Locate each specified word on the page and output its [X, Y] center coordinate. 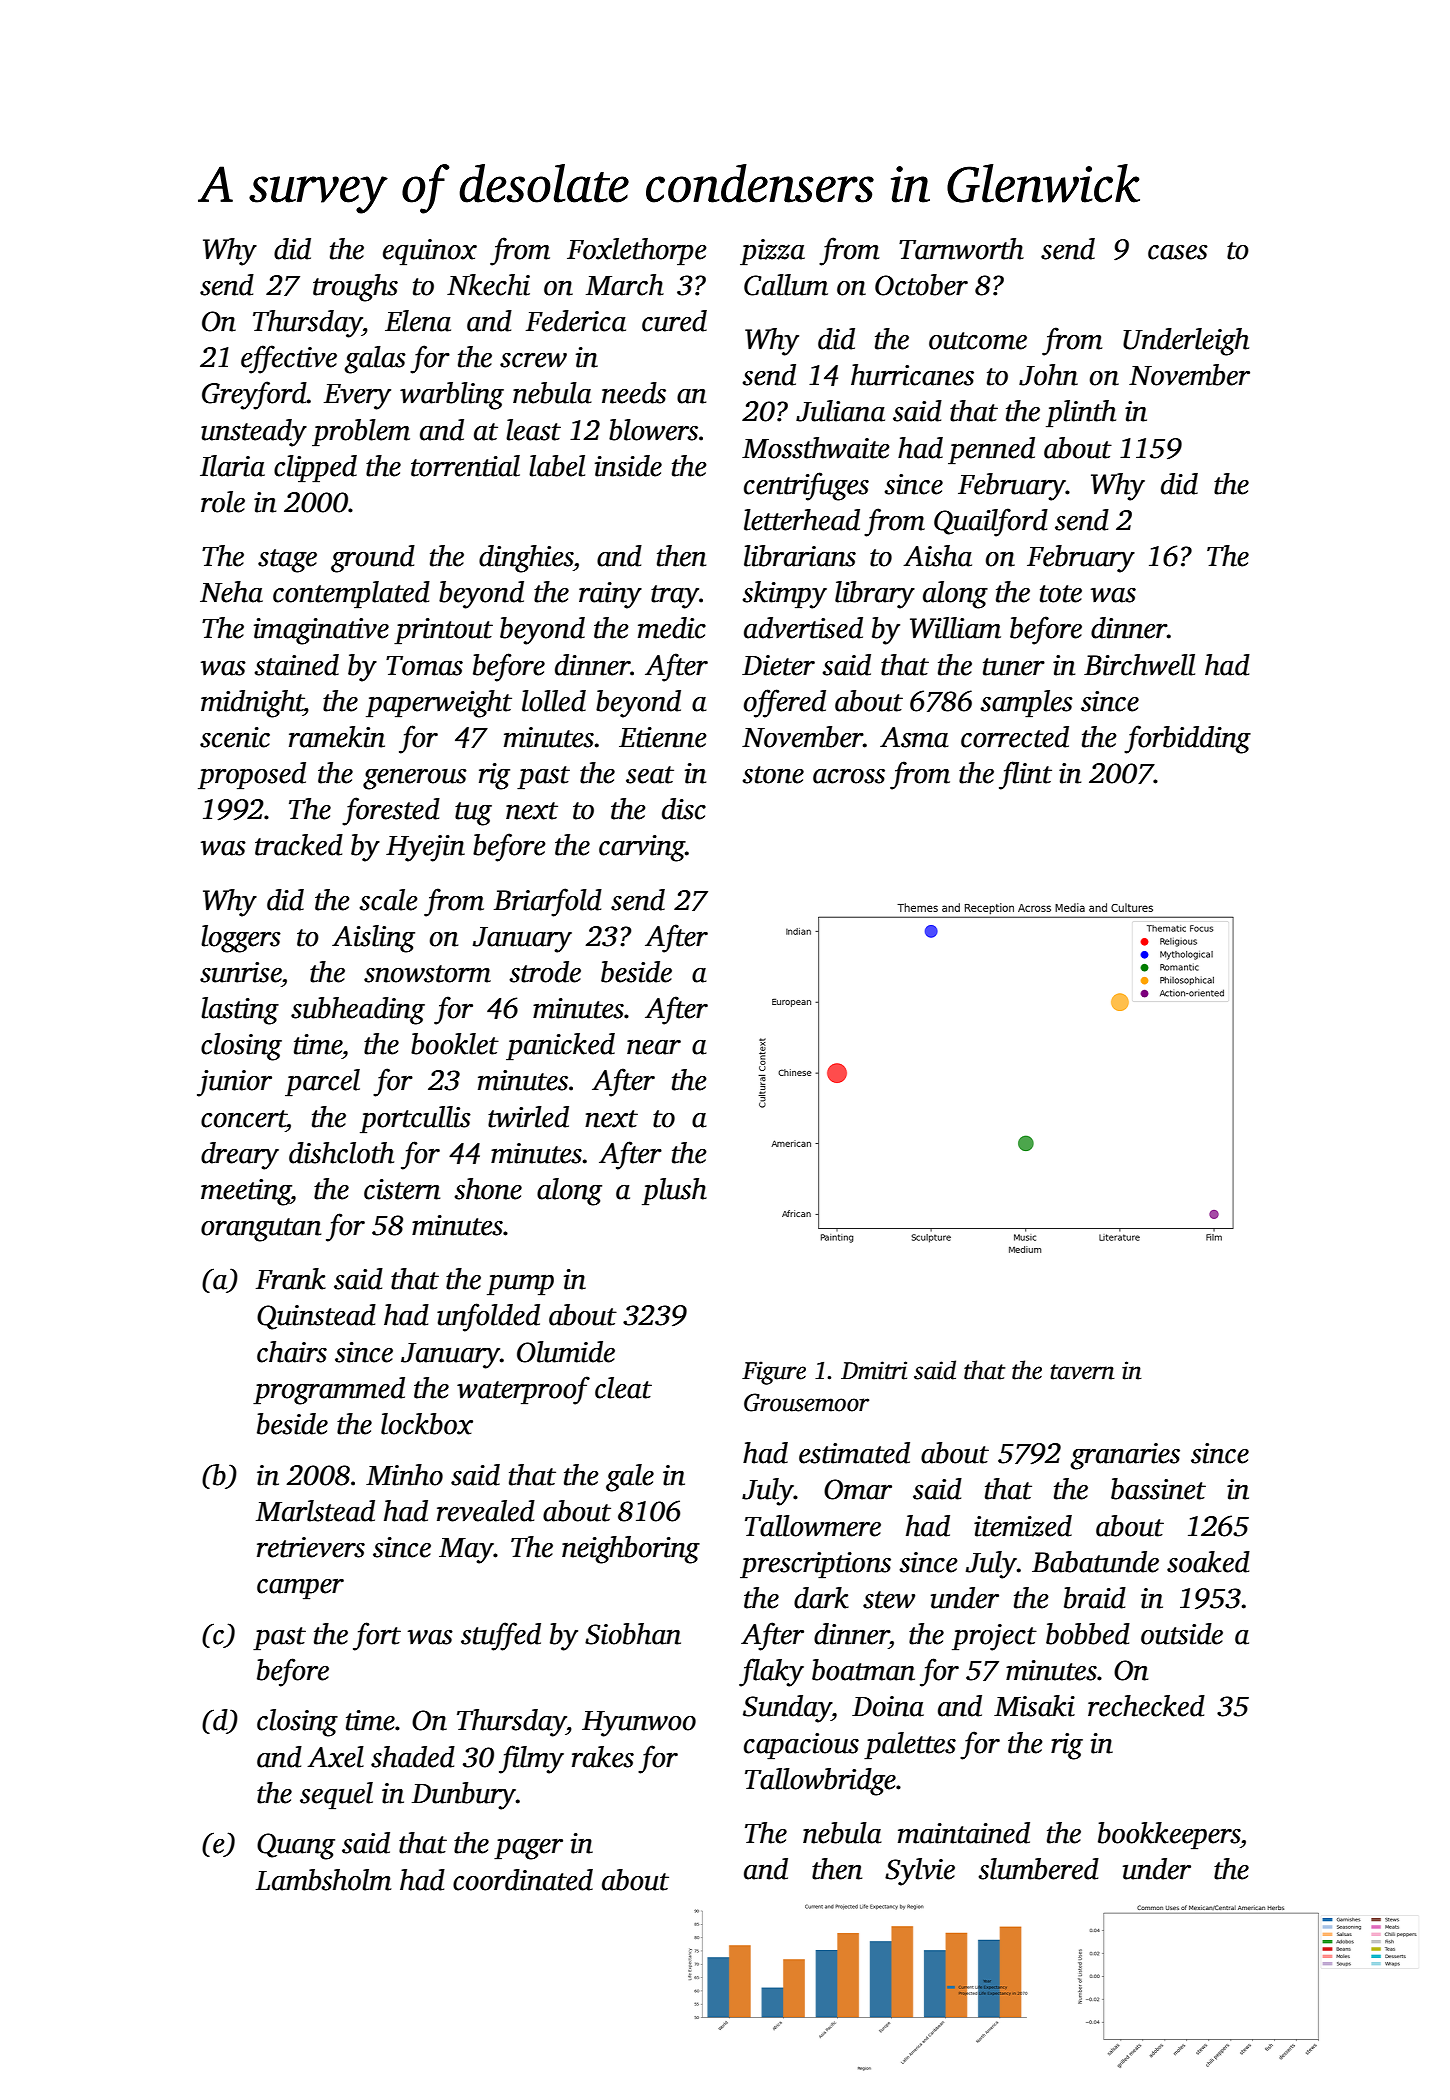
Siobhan [633, 1634]
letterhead [802, 520]
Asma [914, 737]
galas [375, 360]
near [654, 1047]
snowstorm [427, 974]
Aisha [937, 556]
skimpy [784, 595]
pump [520, 1285]
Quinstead [316, 1317]
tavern [1082, 1372]
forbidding [1187, 739]
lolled [554, 701]
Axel [335, 1757]
